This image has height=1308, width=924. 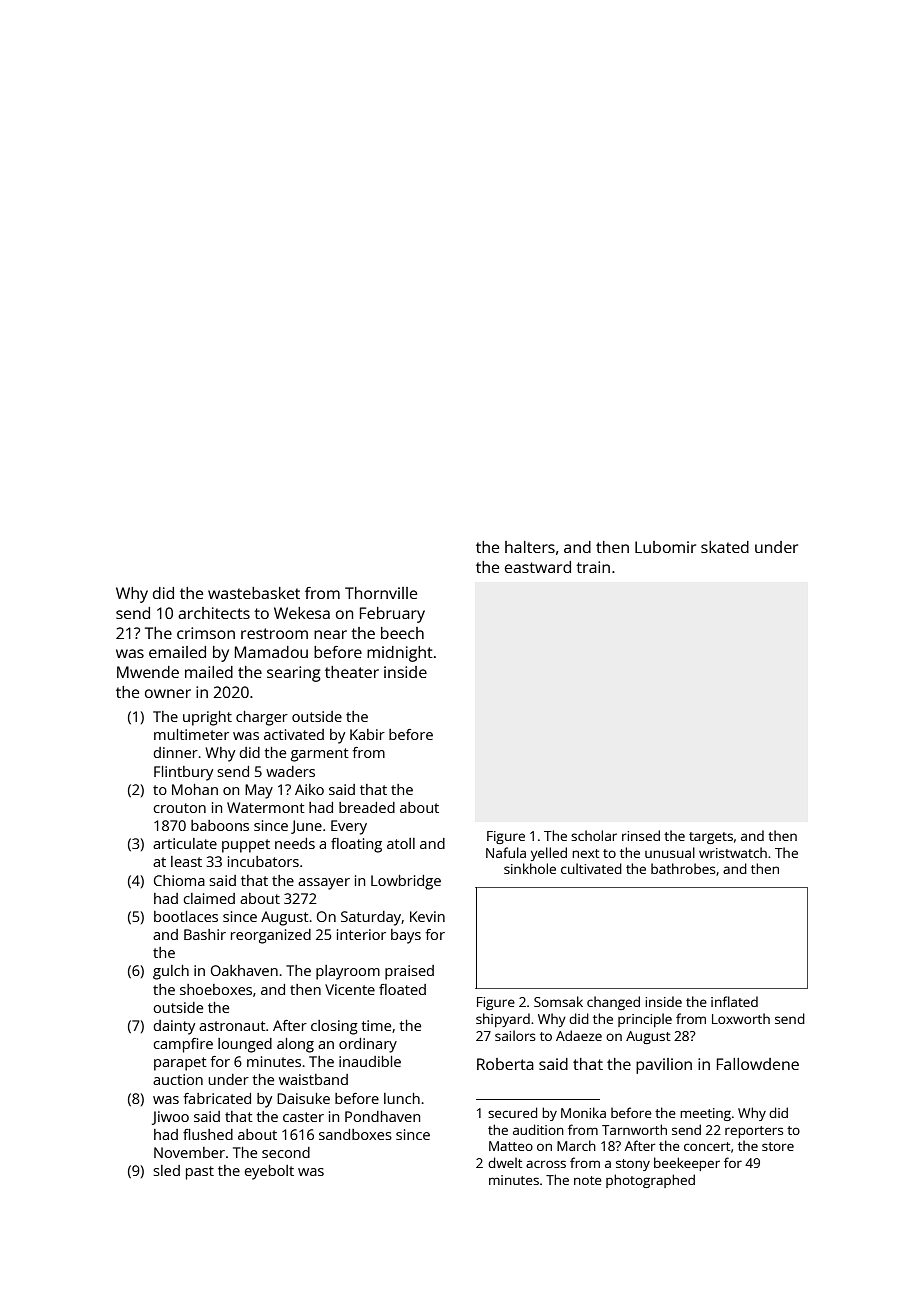 I want to click on dwelt, so click(x=505, y=1162).
